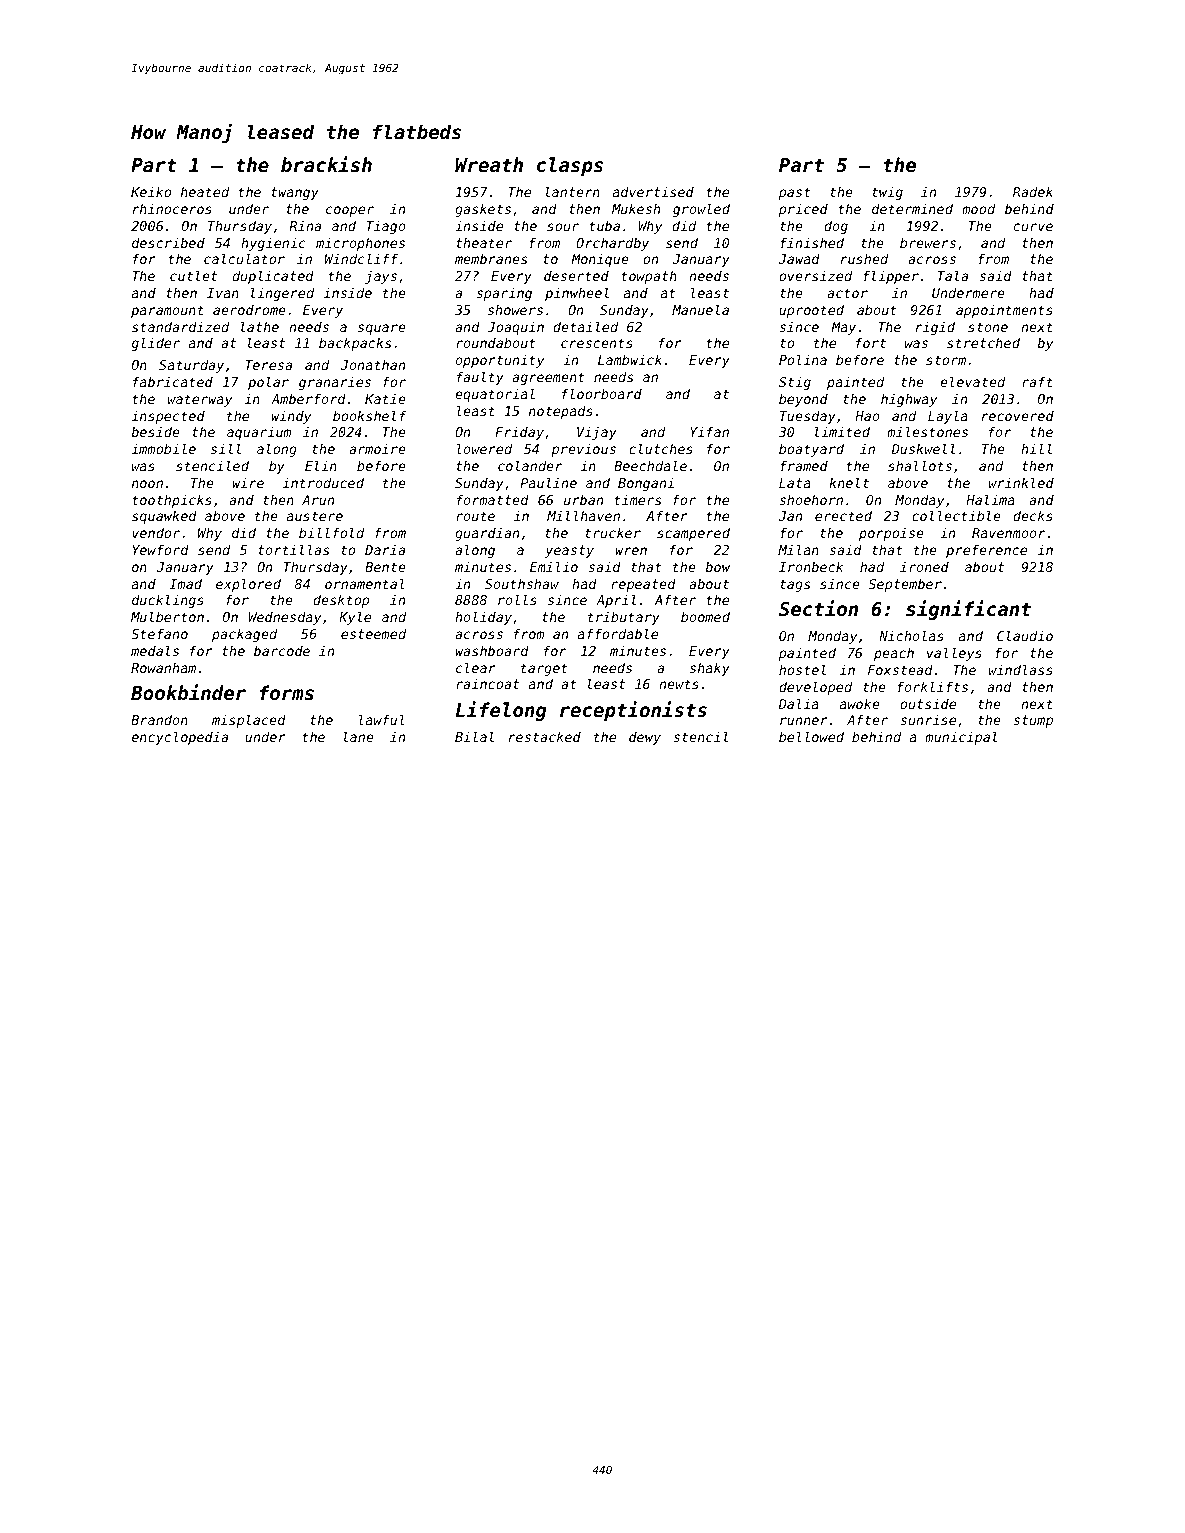 The height and width of the screenshot is (1533, 1185). What do you see at coordinates (986, 551) in the screenshot?
I see `preference` at bounding box center [986, 551].
